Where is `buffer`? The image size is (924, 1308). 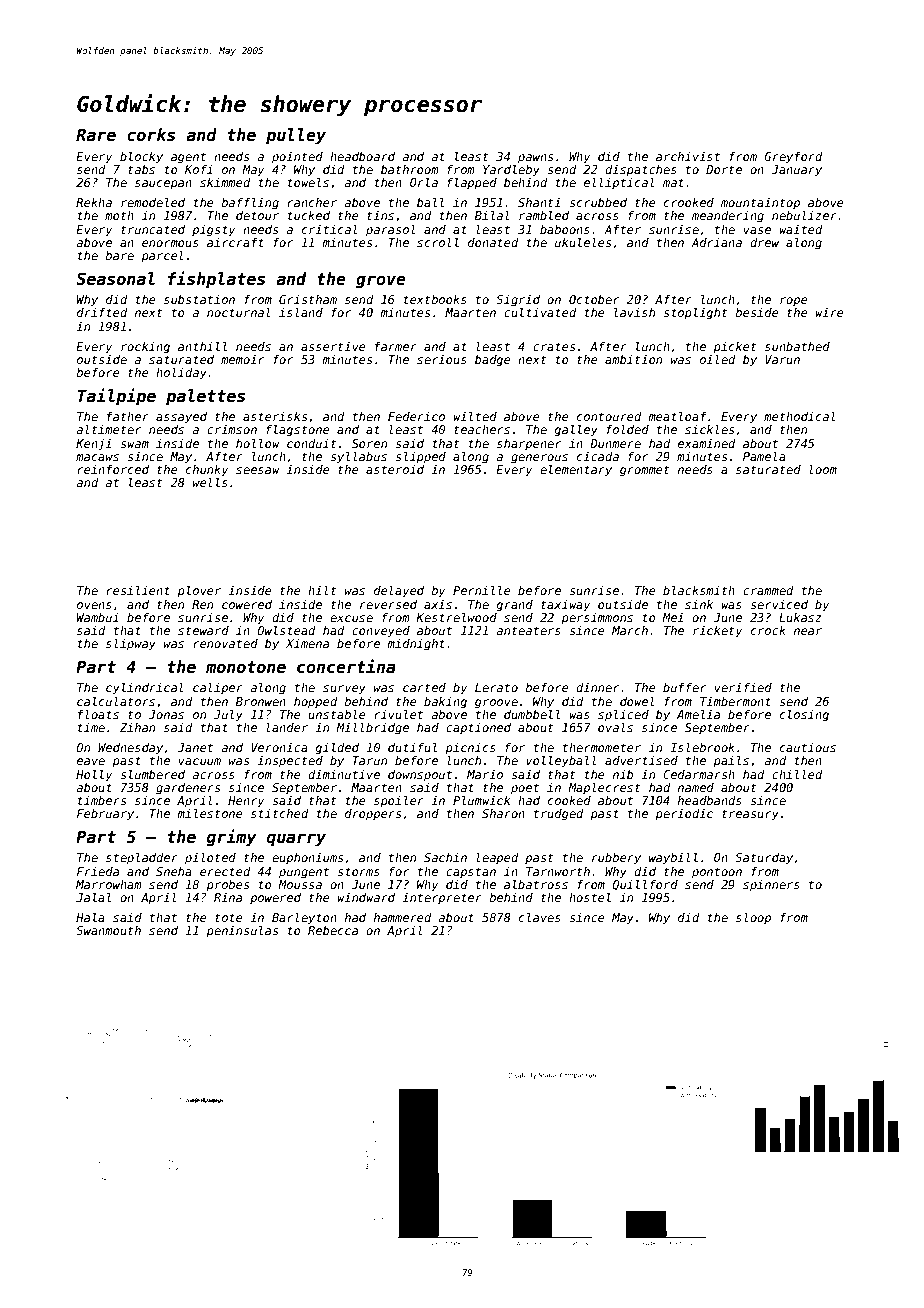 buffer is located at coordinates (685, 687).
